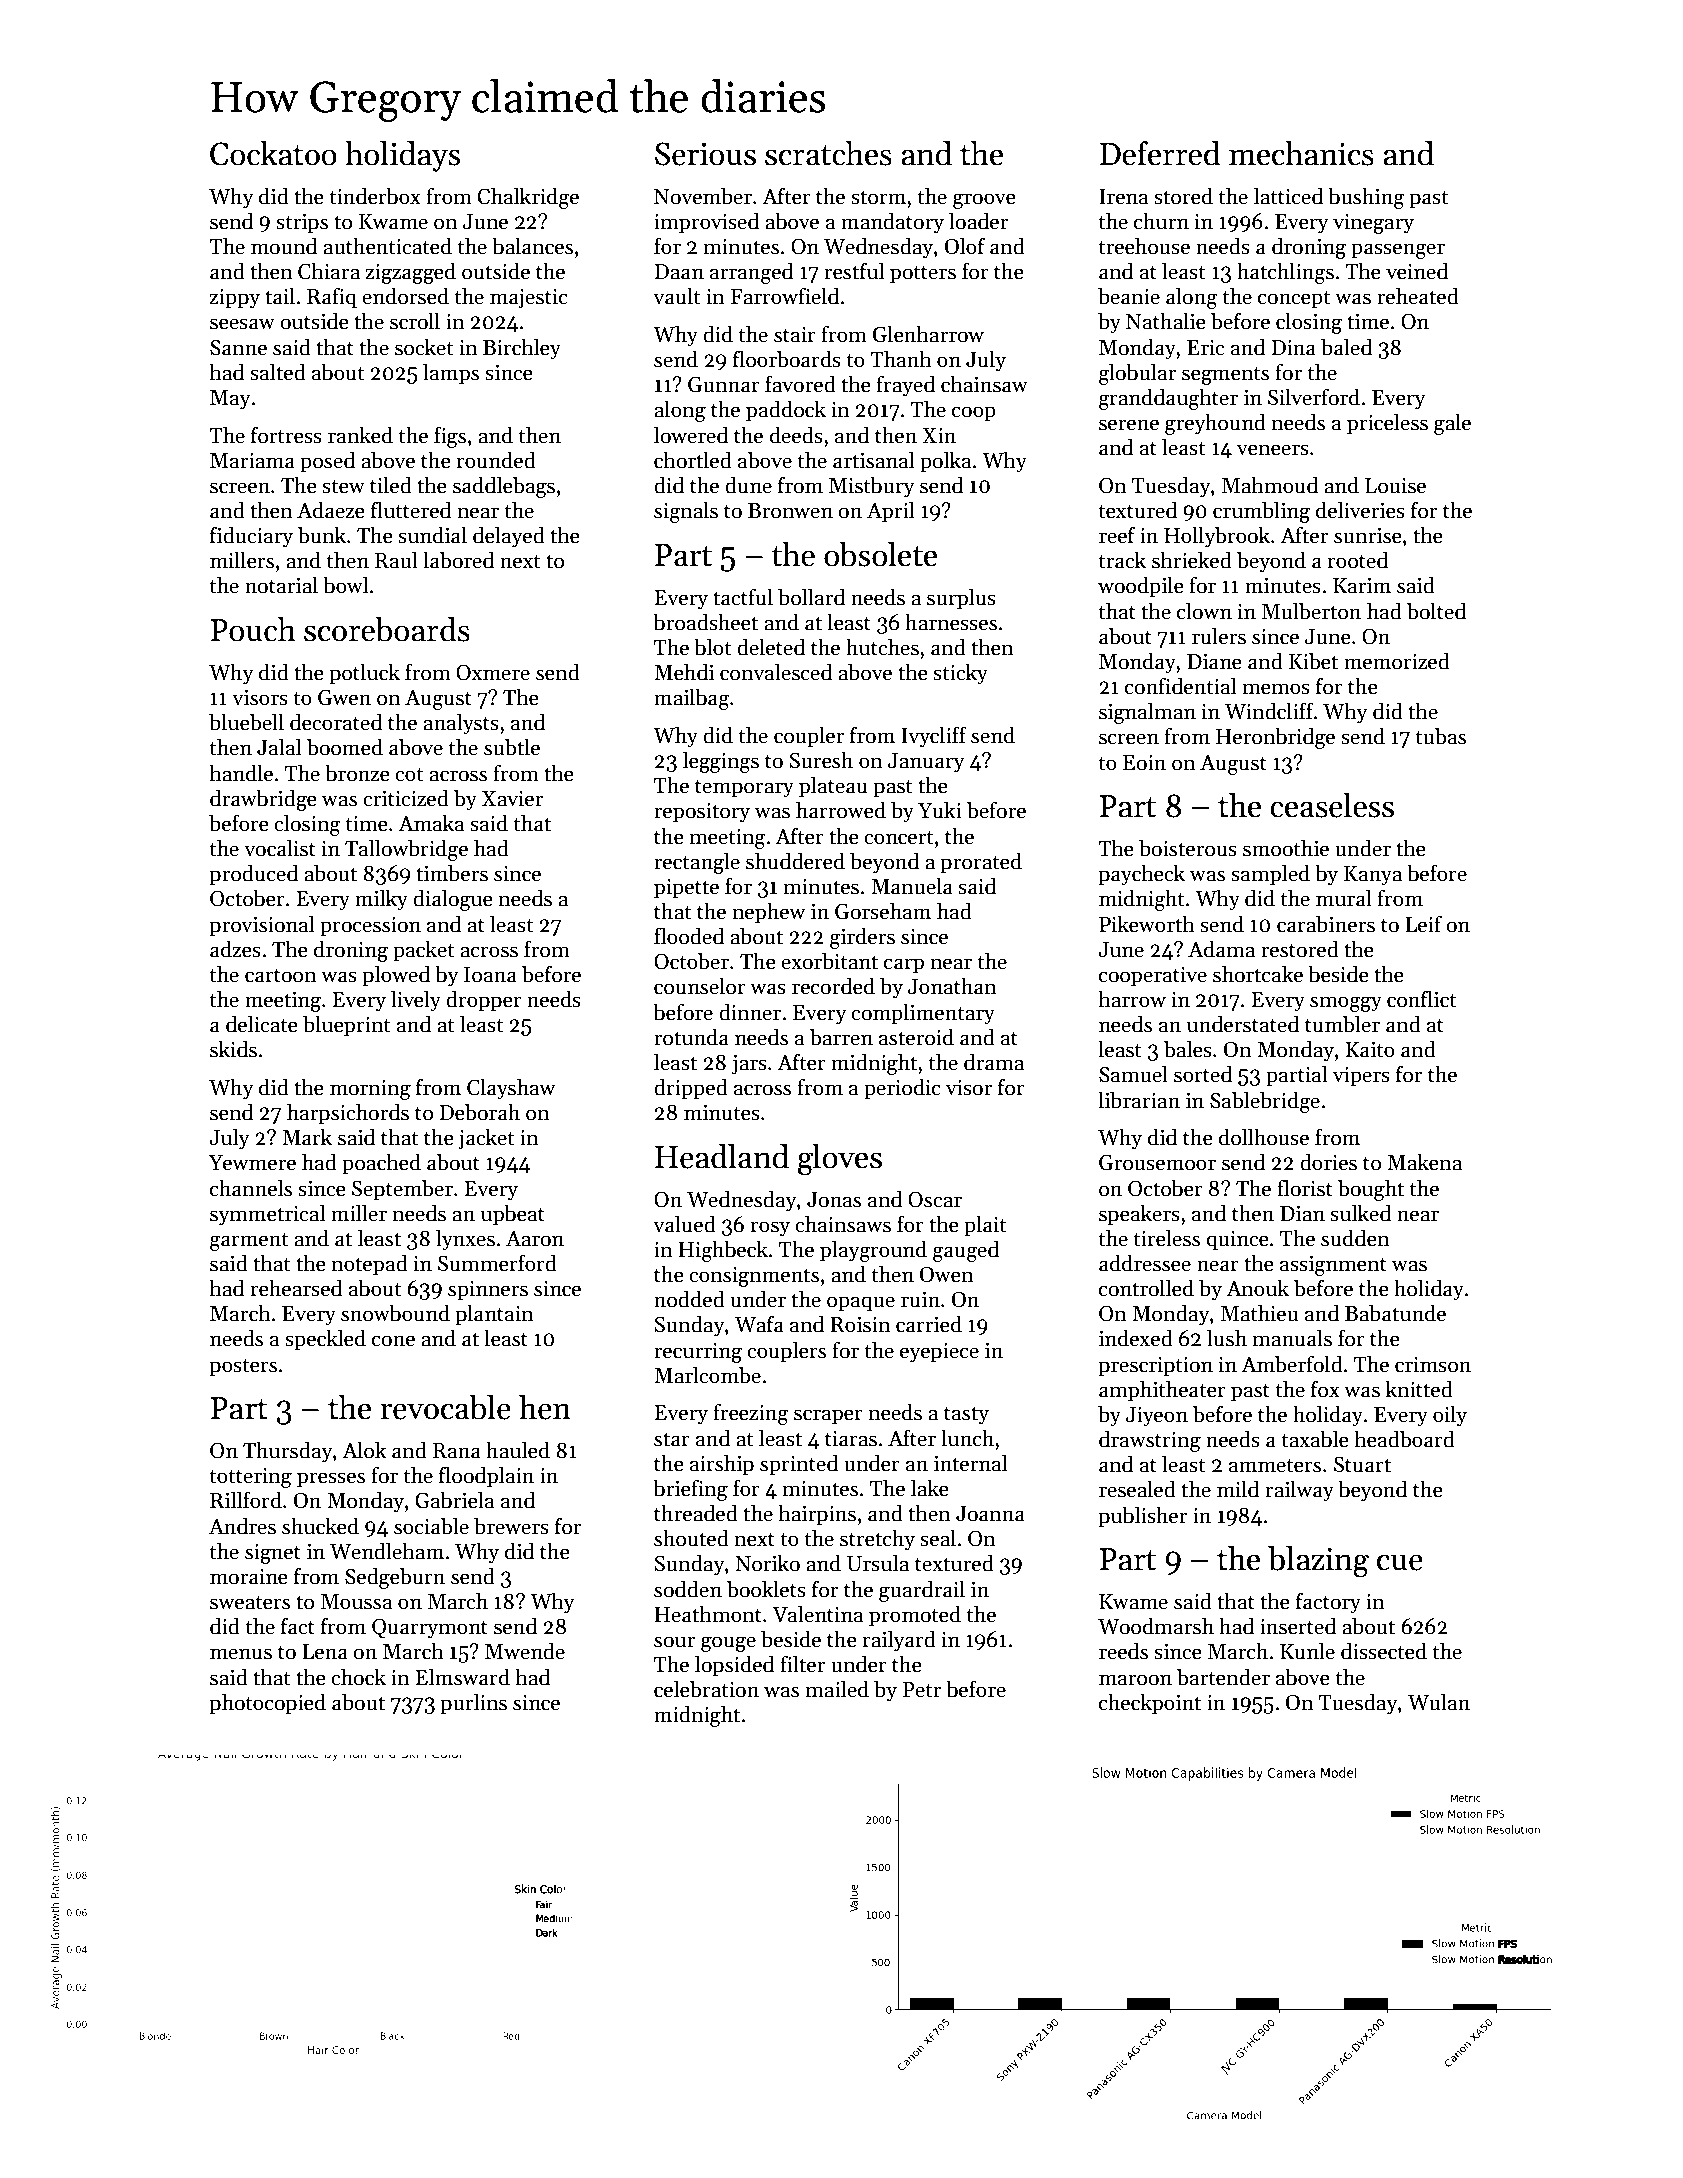 This page has height=2178, width=1683. I want to click on moraine, so click(249, 1577).
